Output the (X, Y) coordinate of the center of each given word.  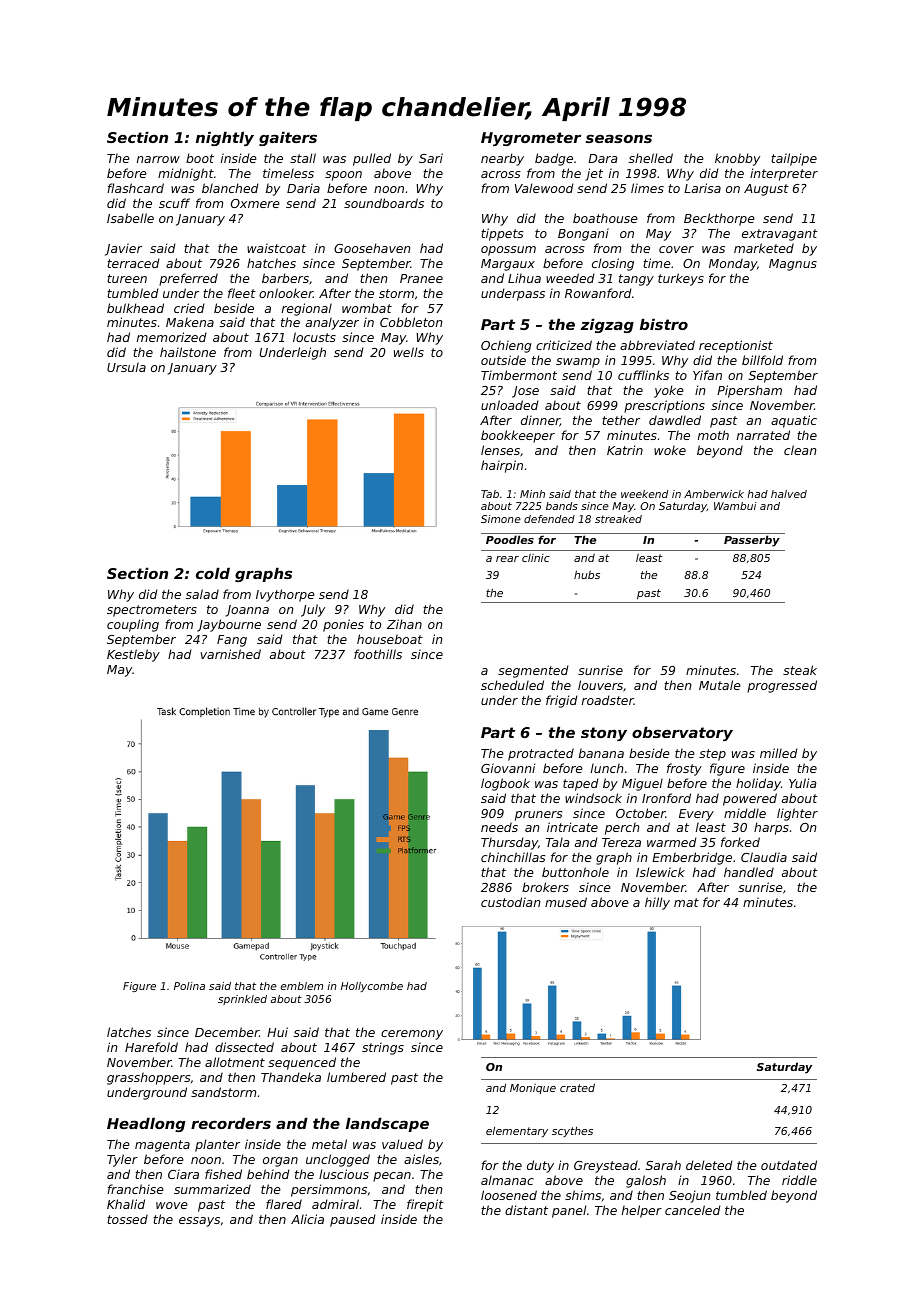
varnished (231, 654)
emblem (302, 986)
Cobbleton (411, 322)
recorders (231, 1123)
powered (750, 799)
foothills (378, 654)
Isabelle (130, 218)
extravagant (780, 235)
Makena (190, 322)
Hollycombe (372, 987)
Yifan (707, 375)
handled (749, 872)
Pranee (421, 278)
